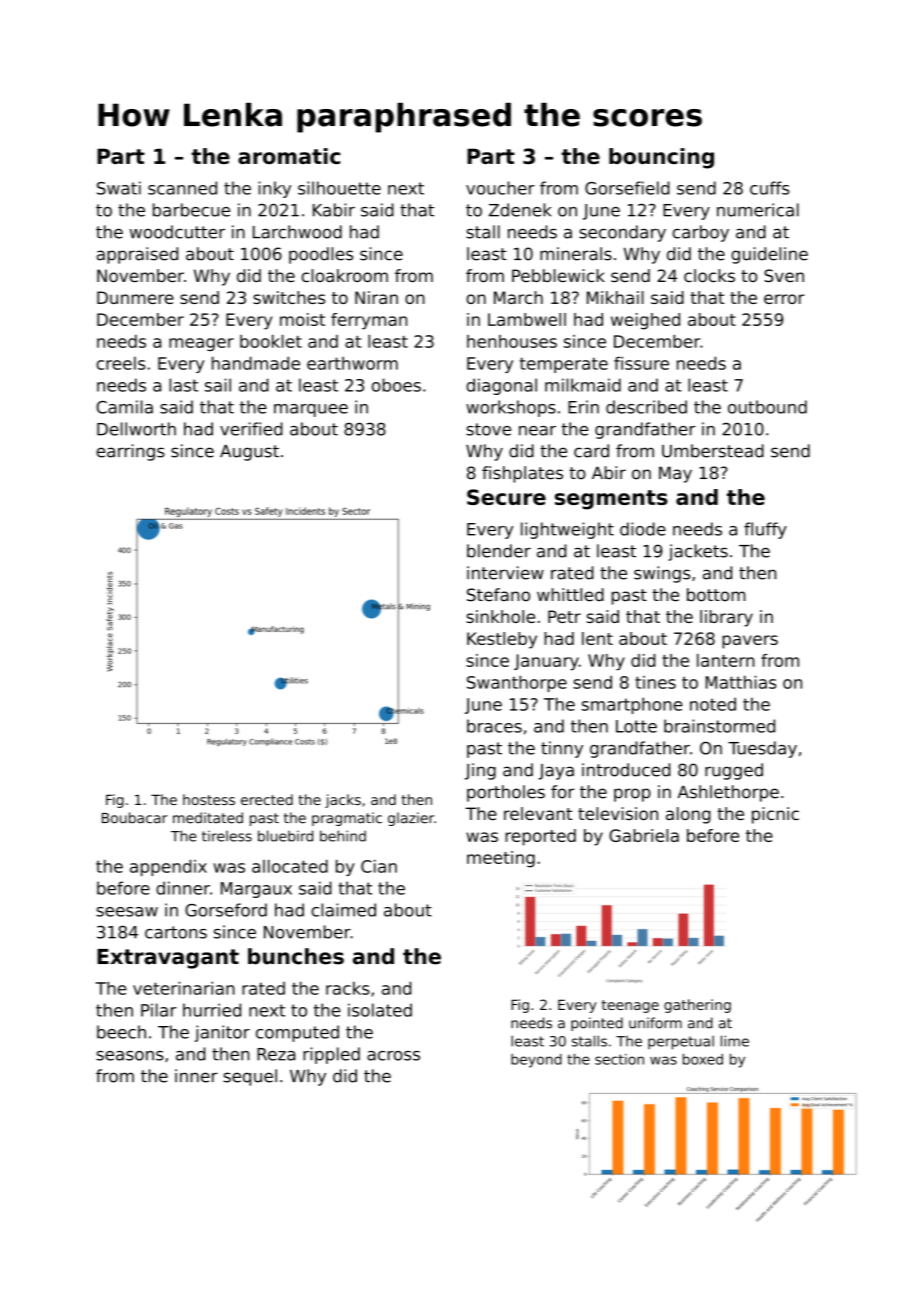  I want to click on Extravagant, so click(168, 959).
